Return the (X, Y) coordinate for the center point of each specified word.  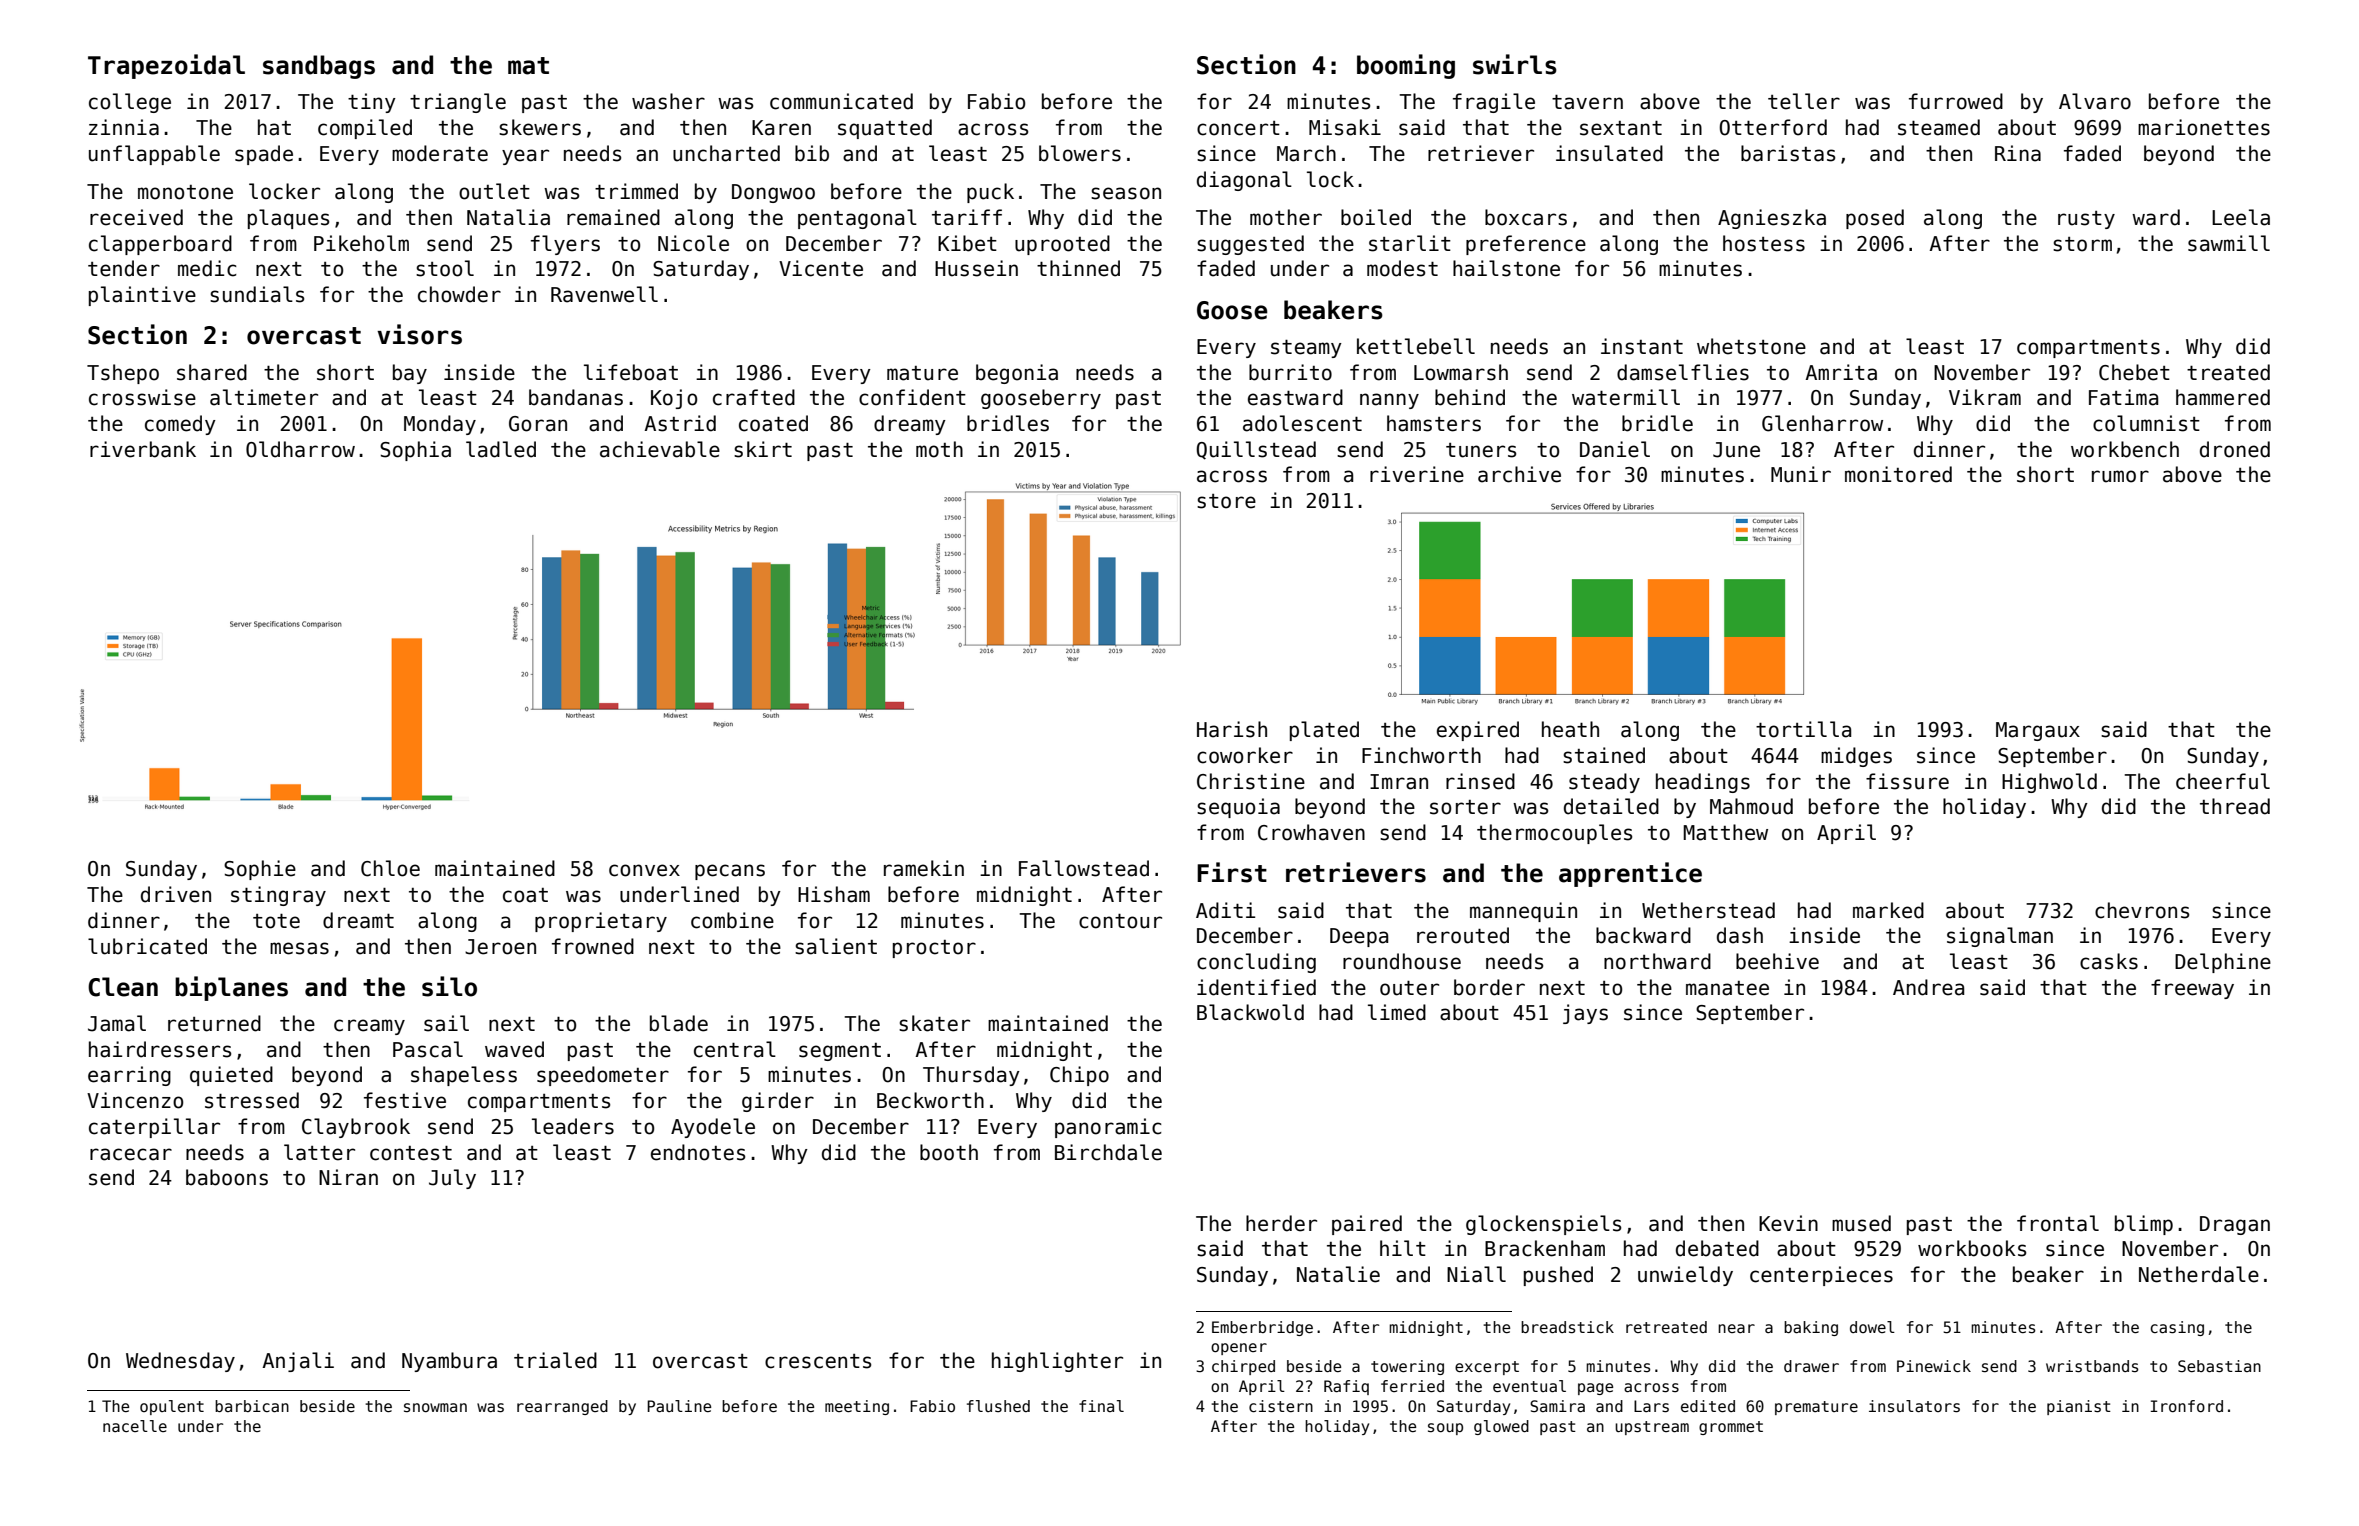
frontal (2058, 1223)
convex (644, 870)
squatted (885, 129)
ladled (501, 449)
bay (410, 374)
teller (1804, 101)
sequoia (1238, 808)
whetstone (1751, 346)
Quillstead (1256, 450)
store (1226, 501)
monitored (1898, 474)
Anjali (298, 1362)
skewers (540, 127)
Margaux (2038, 731)
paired (1367, 1225)
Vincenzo (135, 1100)
